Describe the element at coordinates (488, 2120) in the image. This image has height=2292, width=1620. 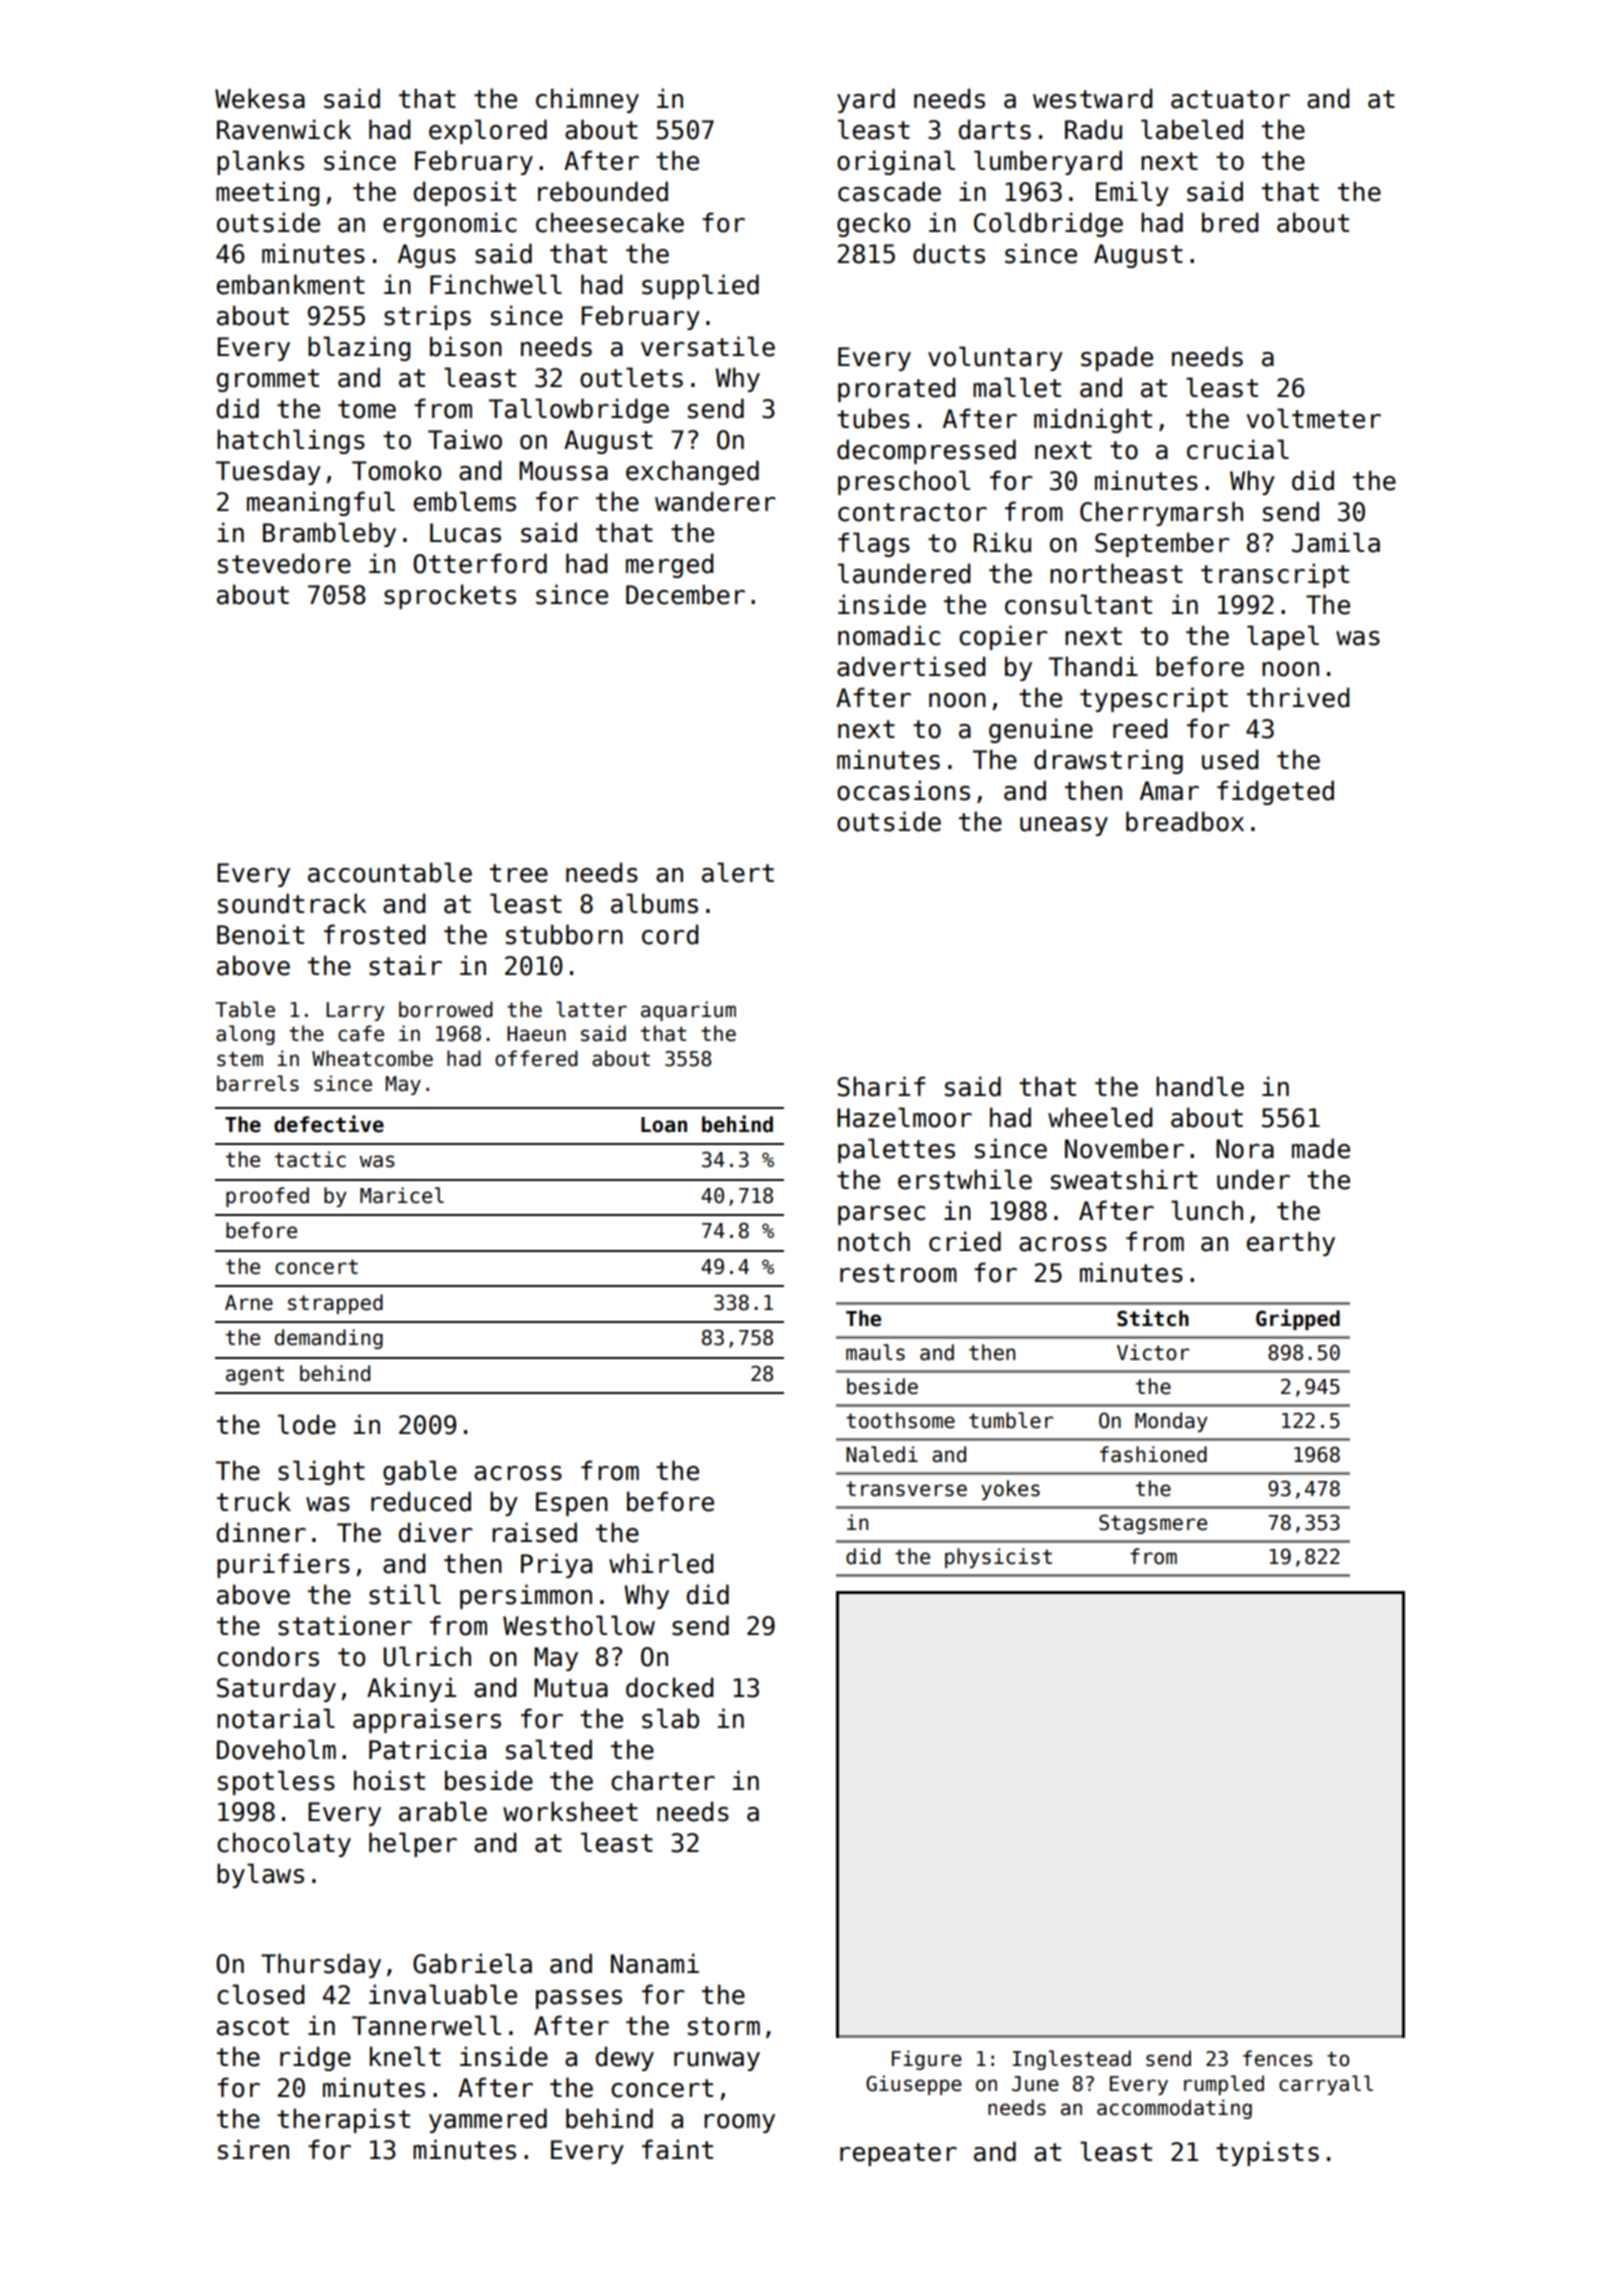
I see `yammered` at that location.
